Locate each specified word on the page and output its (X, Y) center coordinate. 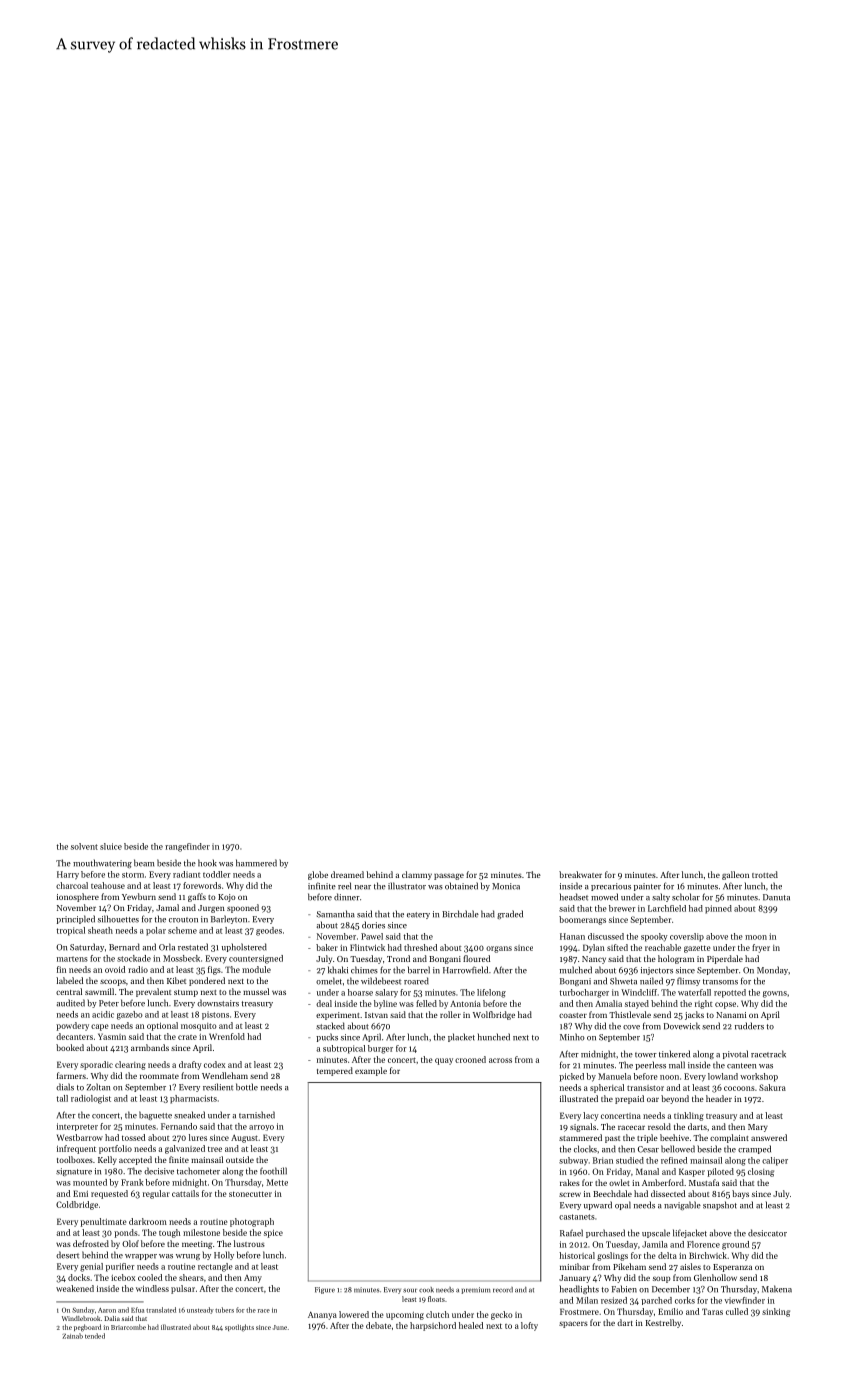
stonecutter (250, 1194)
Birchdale (460, 914)
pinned (718, 909)
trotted (765, 874)
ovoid (115, 969)
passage (449, 876)
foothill (273, 1171)
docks (79, 1277)
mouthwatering (102, 863)
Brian (603, 1160)
